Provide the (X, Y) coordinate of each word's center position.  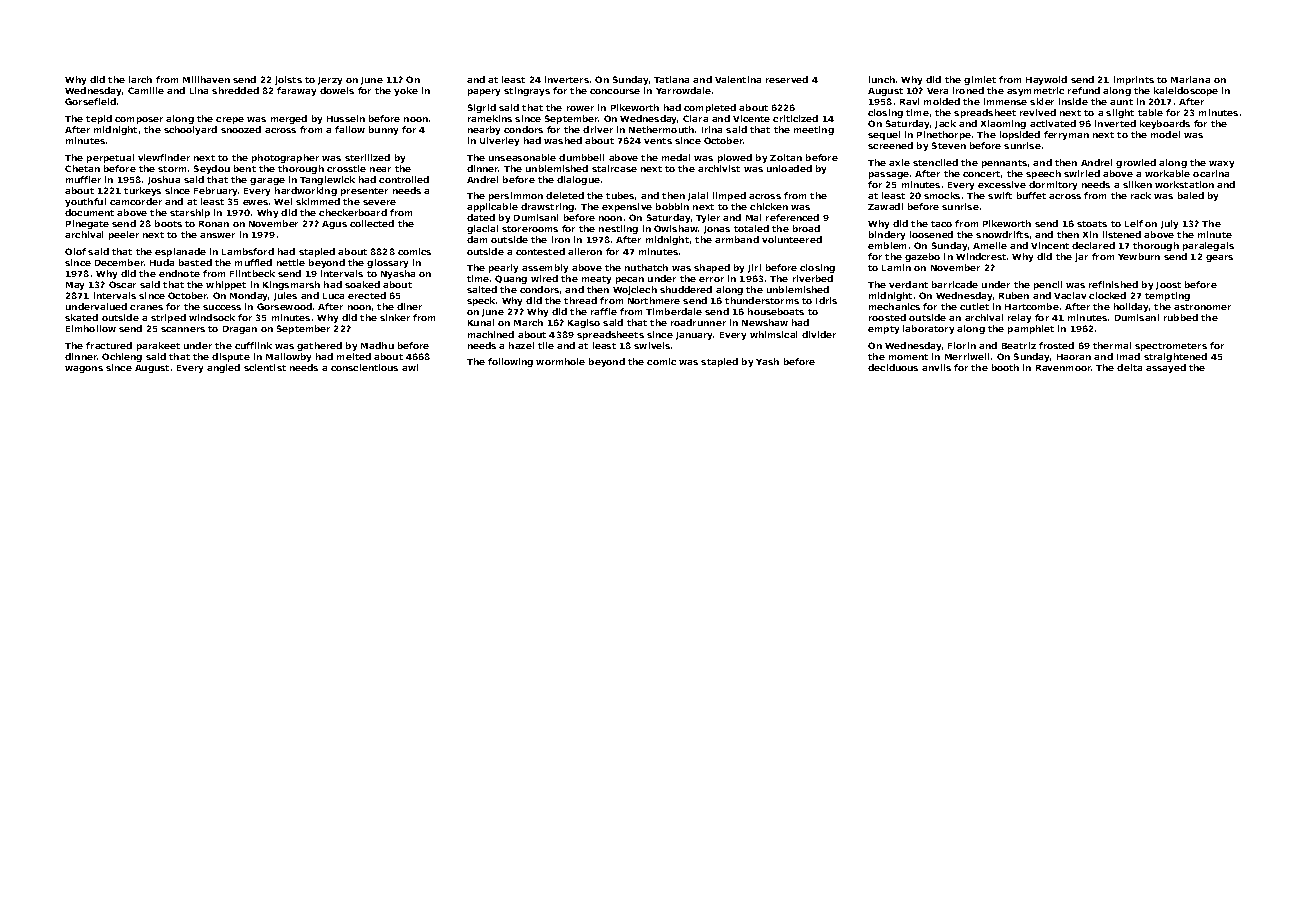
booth (1005, 367)
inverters (567, 79)
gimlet (980, 80)
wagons (84, 369)
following (510, 362)
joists (288, 80)
